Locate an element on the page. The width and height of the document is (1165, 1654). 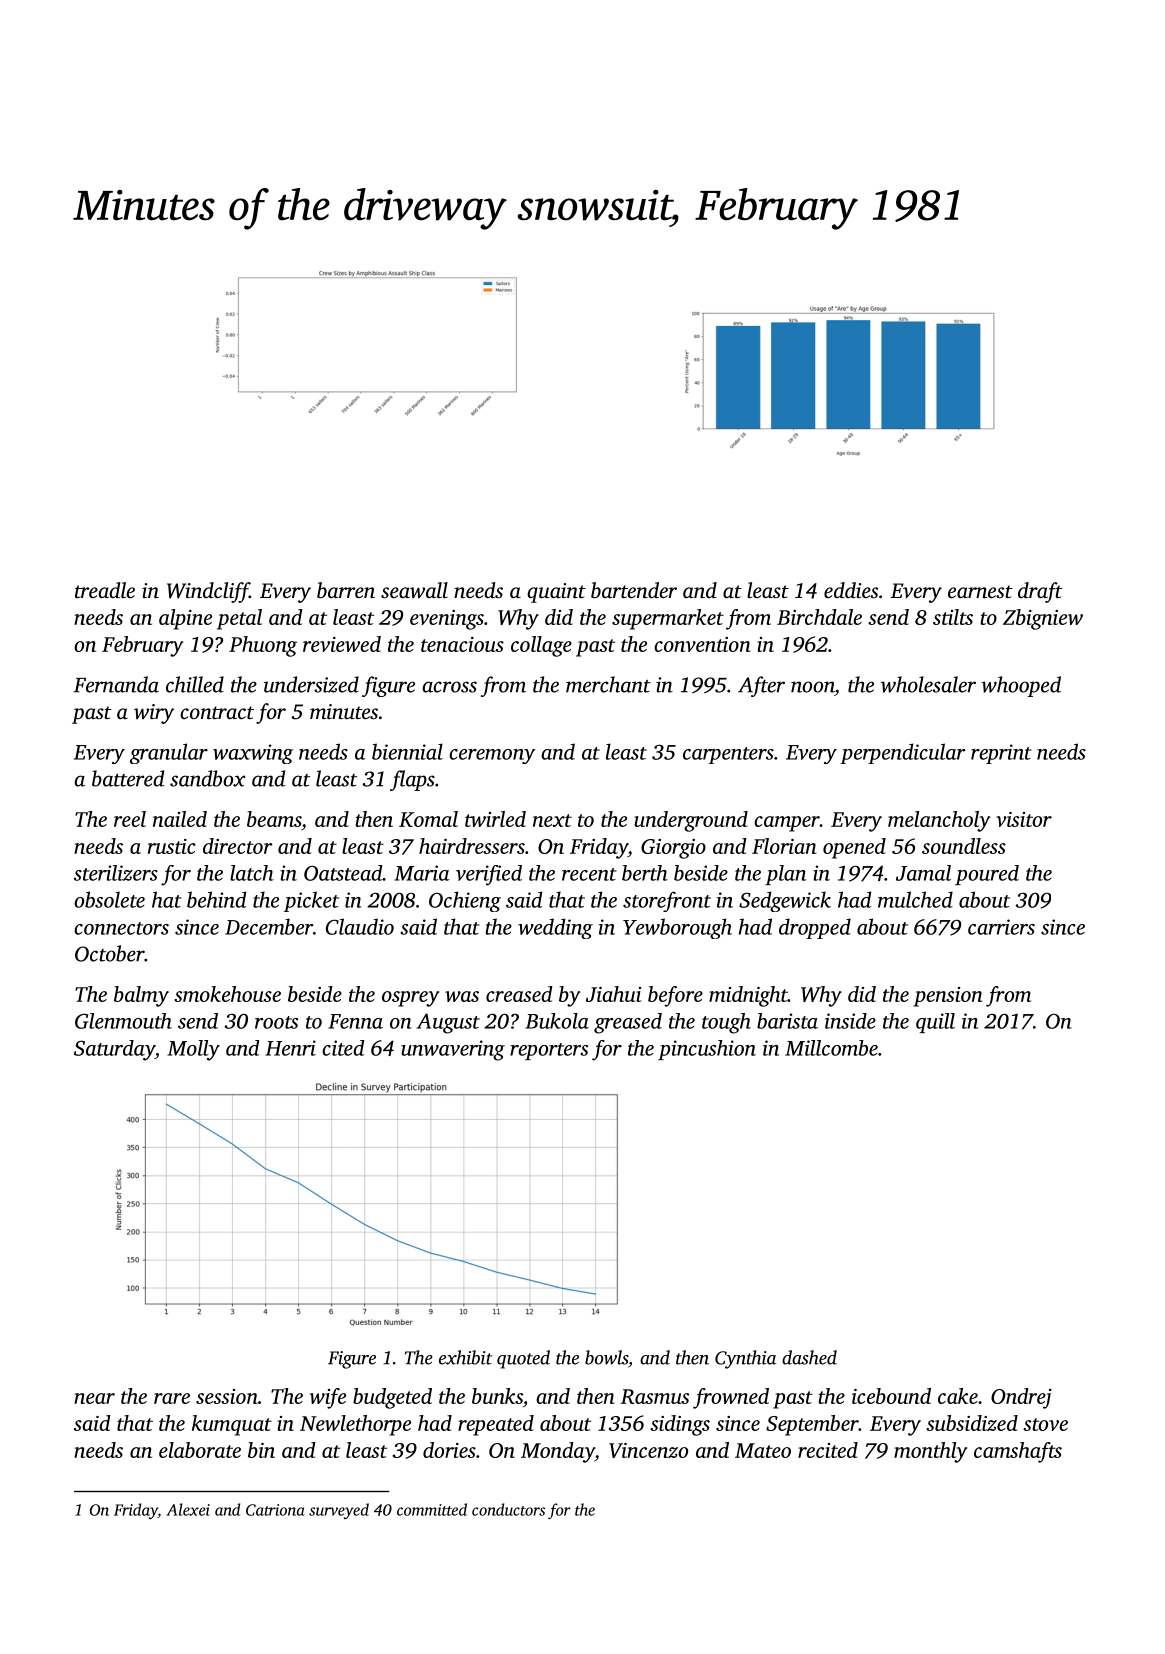
pincushion is located at coordinates (707, 1050).
